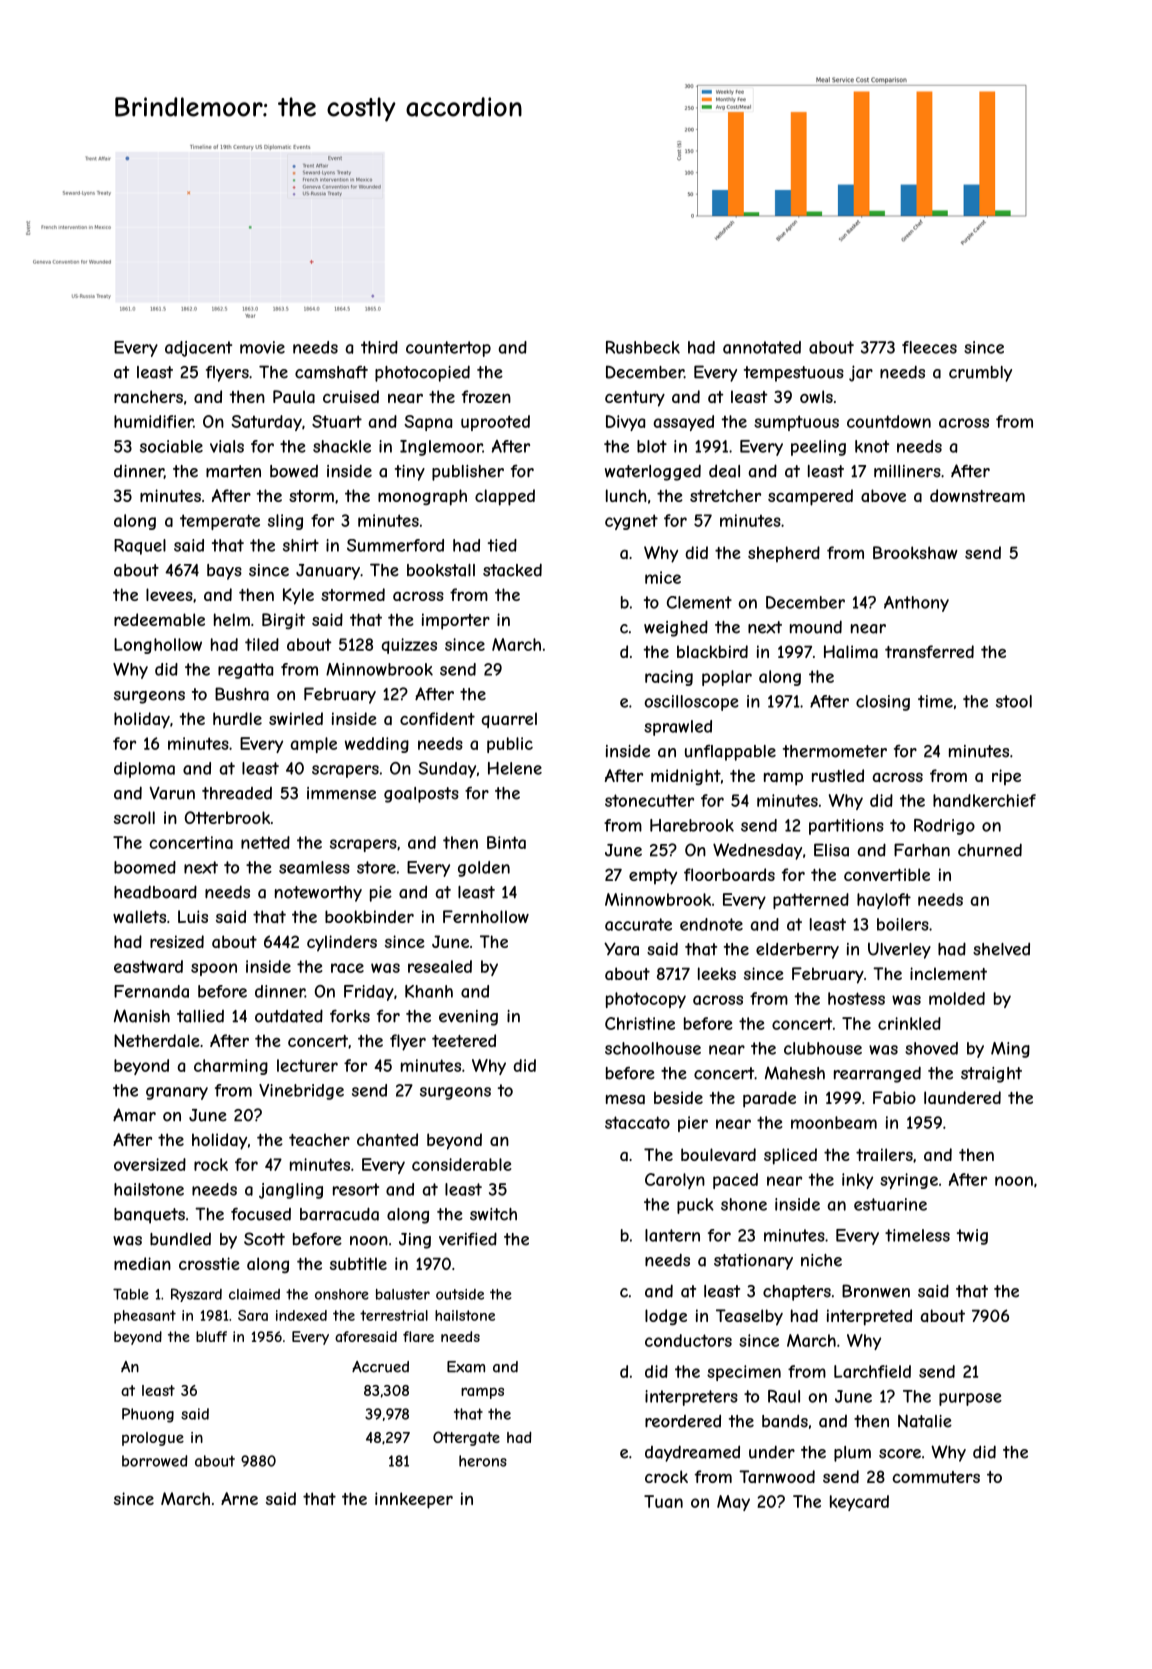  What do you see at coordinates (239, 1498) in the document?
I see `Arne` at bounding box center [239, 1498].
